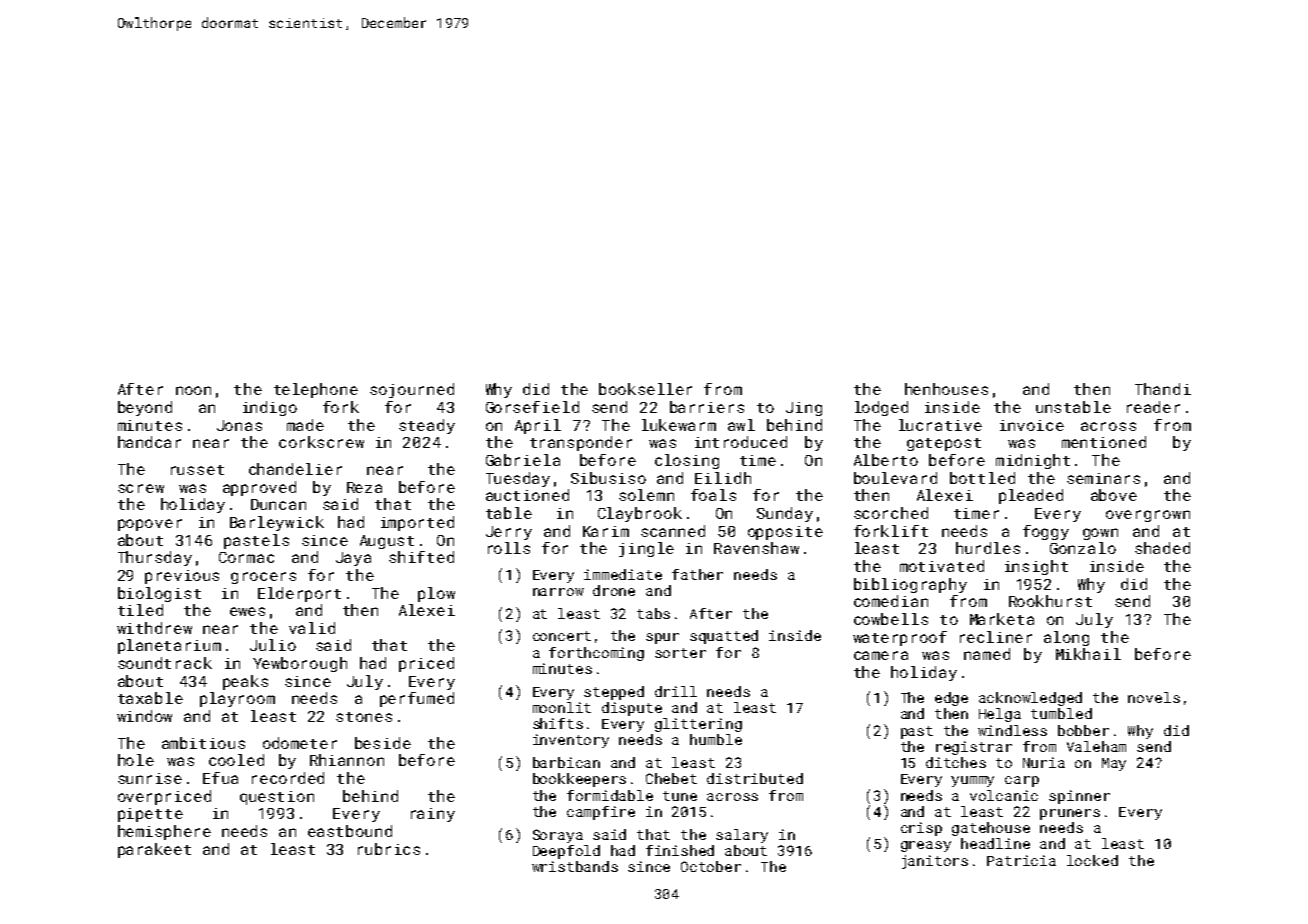  What do you see at coordinates (1031, 496) in the screenshot?
I see `pleaded` at bounding box center [1031, 496].
